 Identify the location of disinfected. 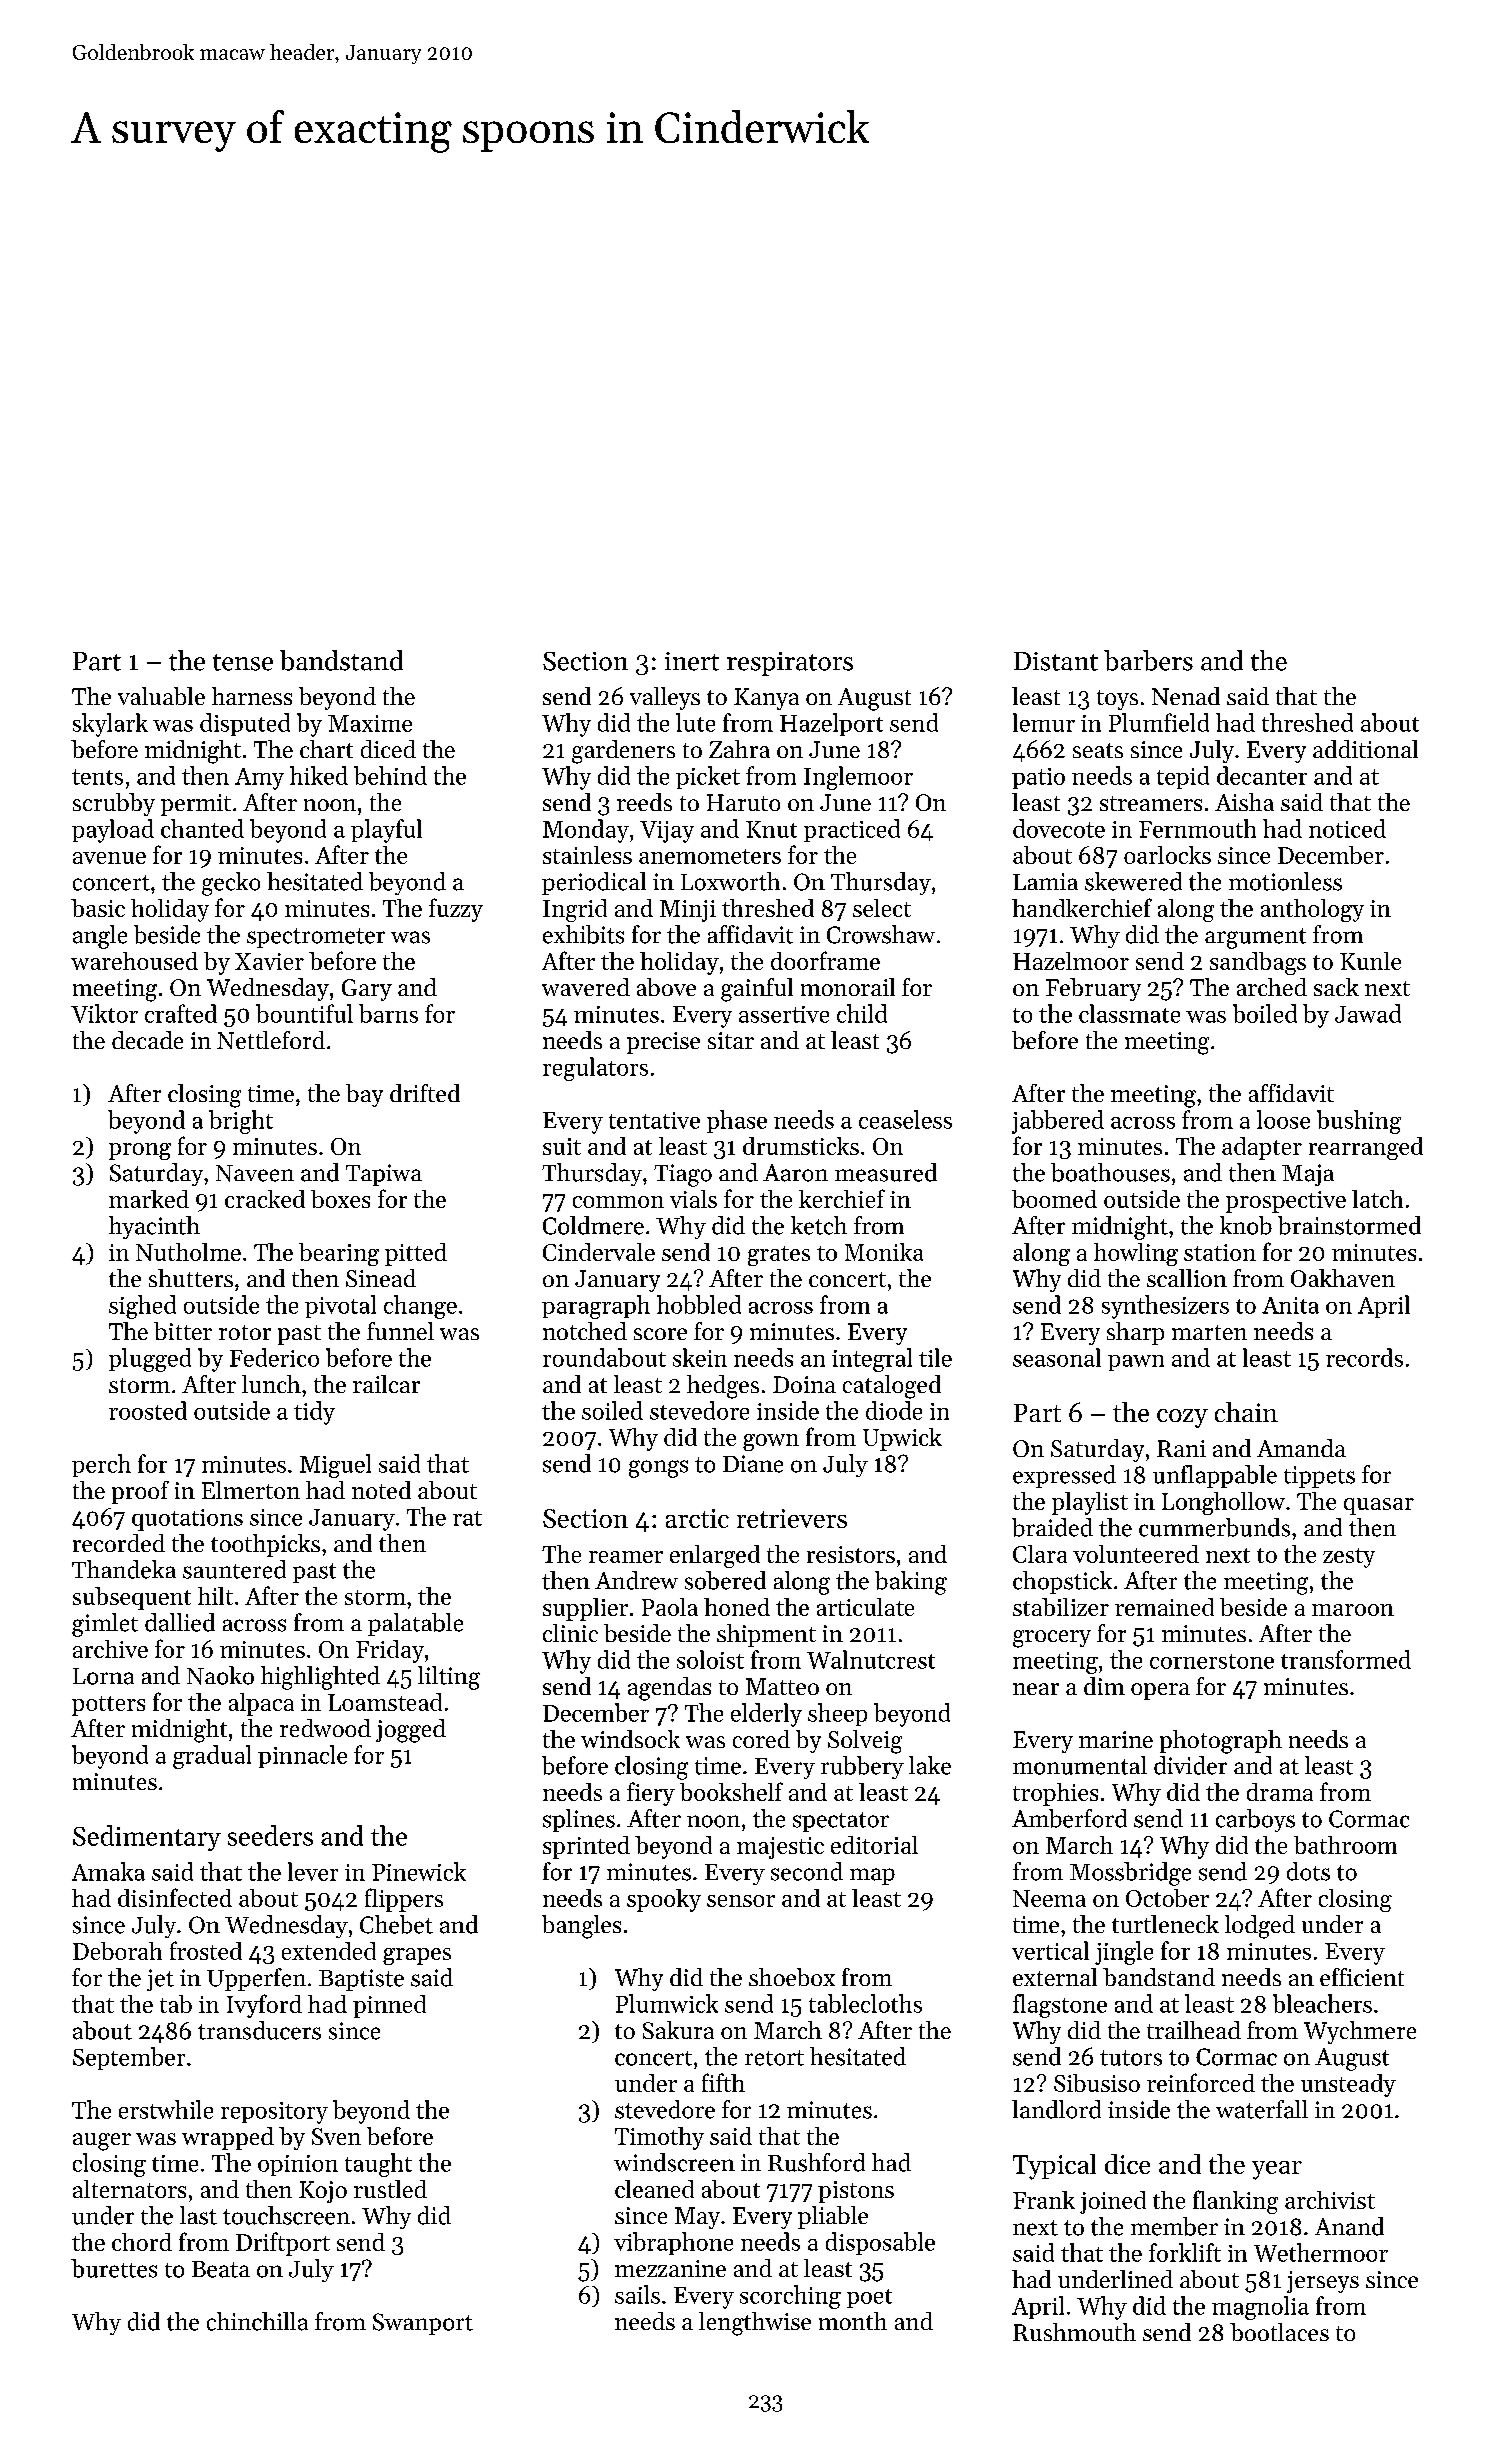
(175, 1897).
